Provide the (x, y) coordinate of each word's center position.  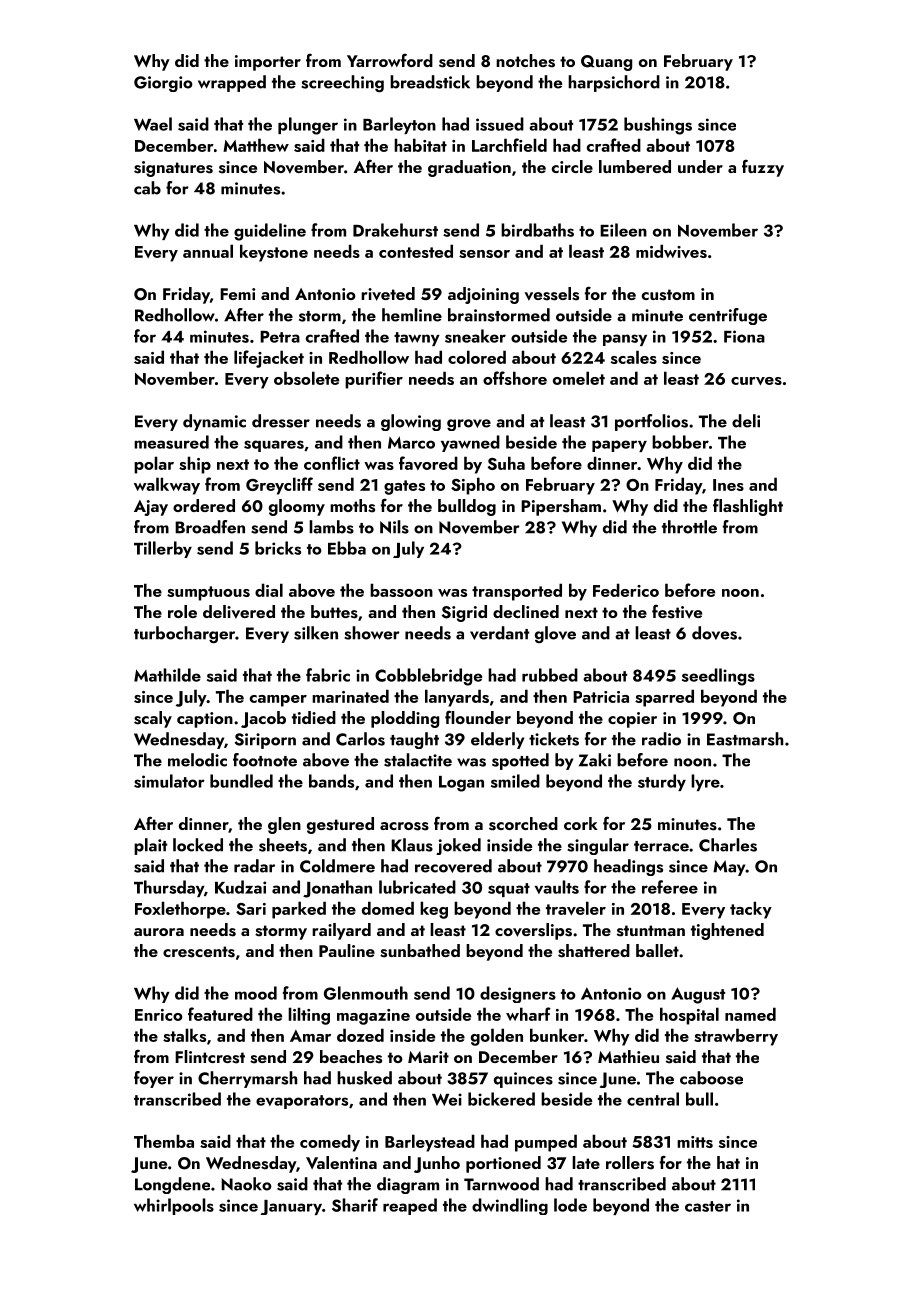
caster (708, 1206)
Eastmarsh (745, 739)
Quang (606, 63)
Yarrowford (390, 60)
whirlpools (174, 1206)
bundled (241, 781)
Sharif (355, 1205)
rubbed (550, 675)
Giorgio (163, 84)
